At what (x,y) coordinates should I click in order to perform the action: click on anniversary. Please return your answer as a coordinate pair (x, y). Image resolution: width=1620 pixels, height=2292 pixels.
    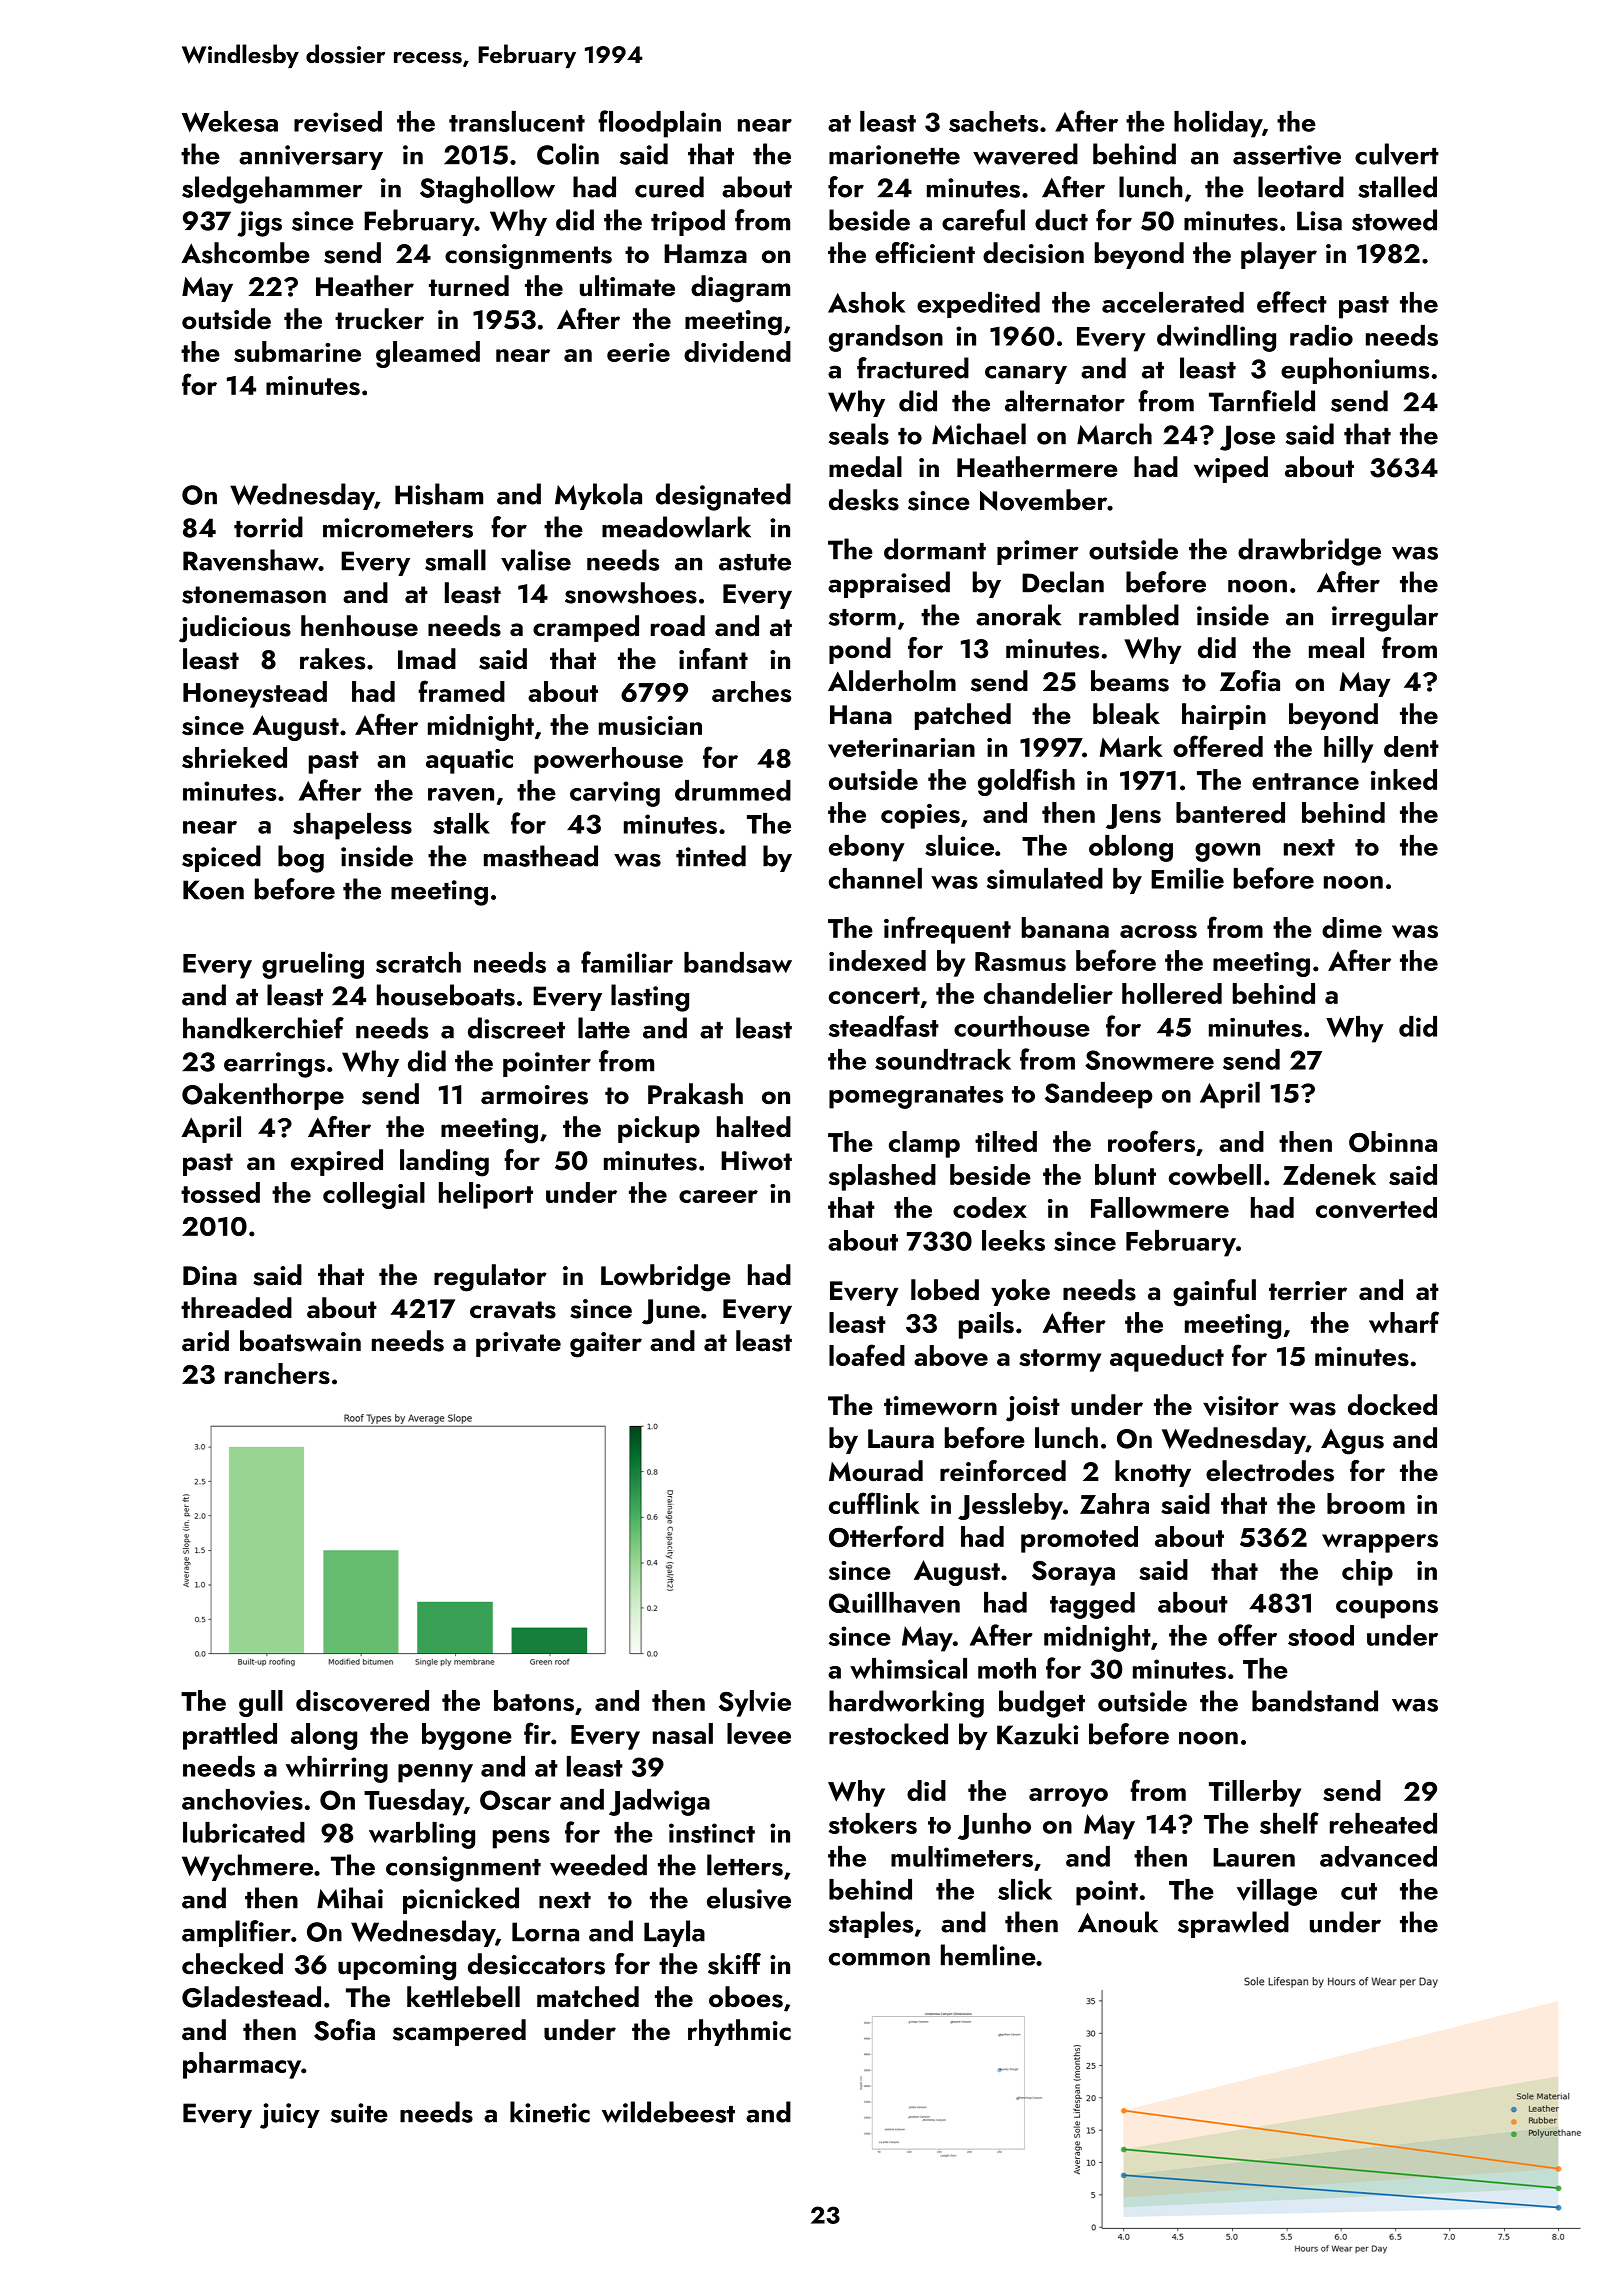
    Looking at the image, I should click on (311, 157).
